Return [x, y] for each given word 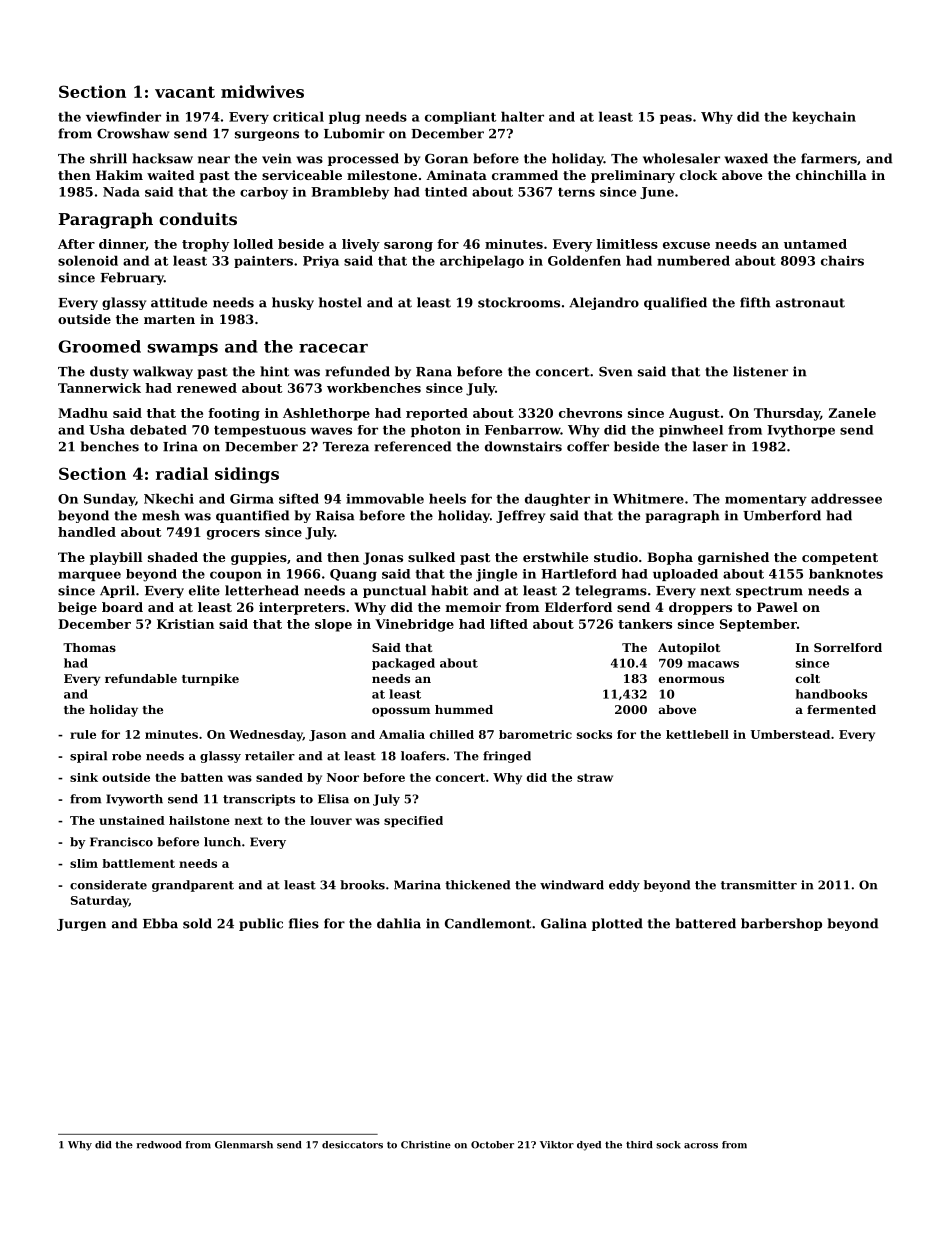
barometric [535, 734]
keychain [824, 117]
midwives [262, 91]
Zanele [852, 413]
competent [840, 559]
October [492, 1145]
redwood [159, 1145]
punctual [394, 591]
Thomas [89, 647]
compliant [460, 117]
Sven [616, 372]
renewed [207, 388]
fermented [841, 709]
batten [202, 777]
